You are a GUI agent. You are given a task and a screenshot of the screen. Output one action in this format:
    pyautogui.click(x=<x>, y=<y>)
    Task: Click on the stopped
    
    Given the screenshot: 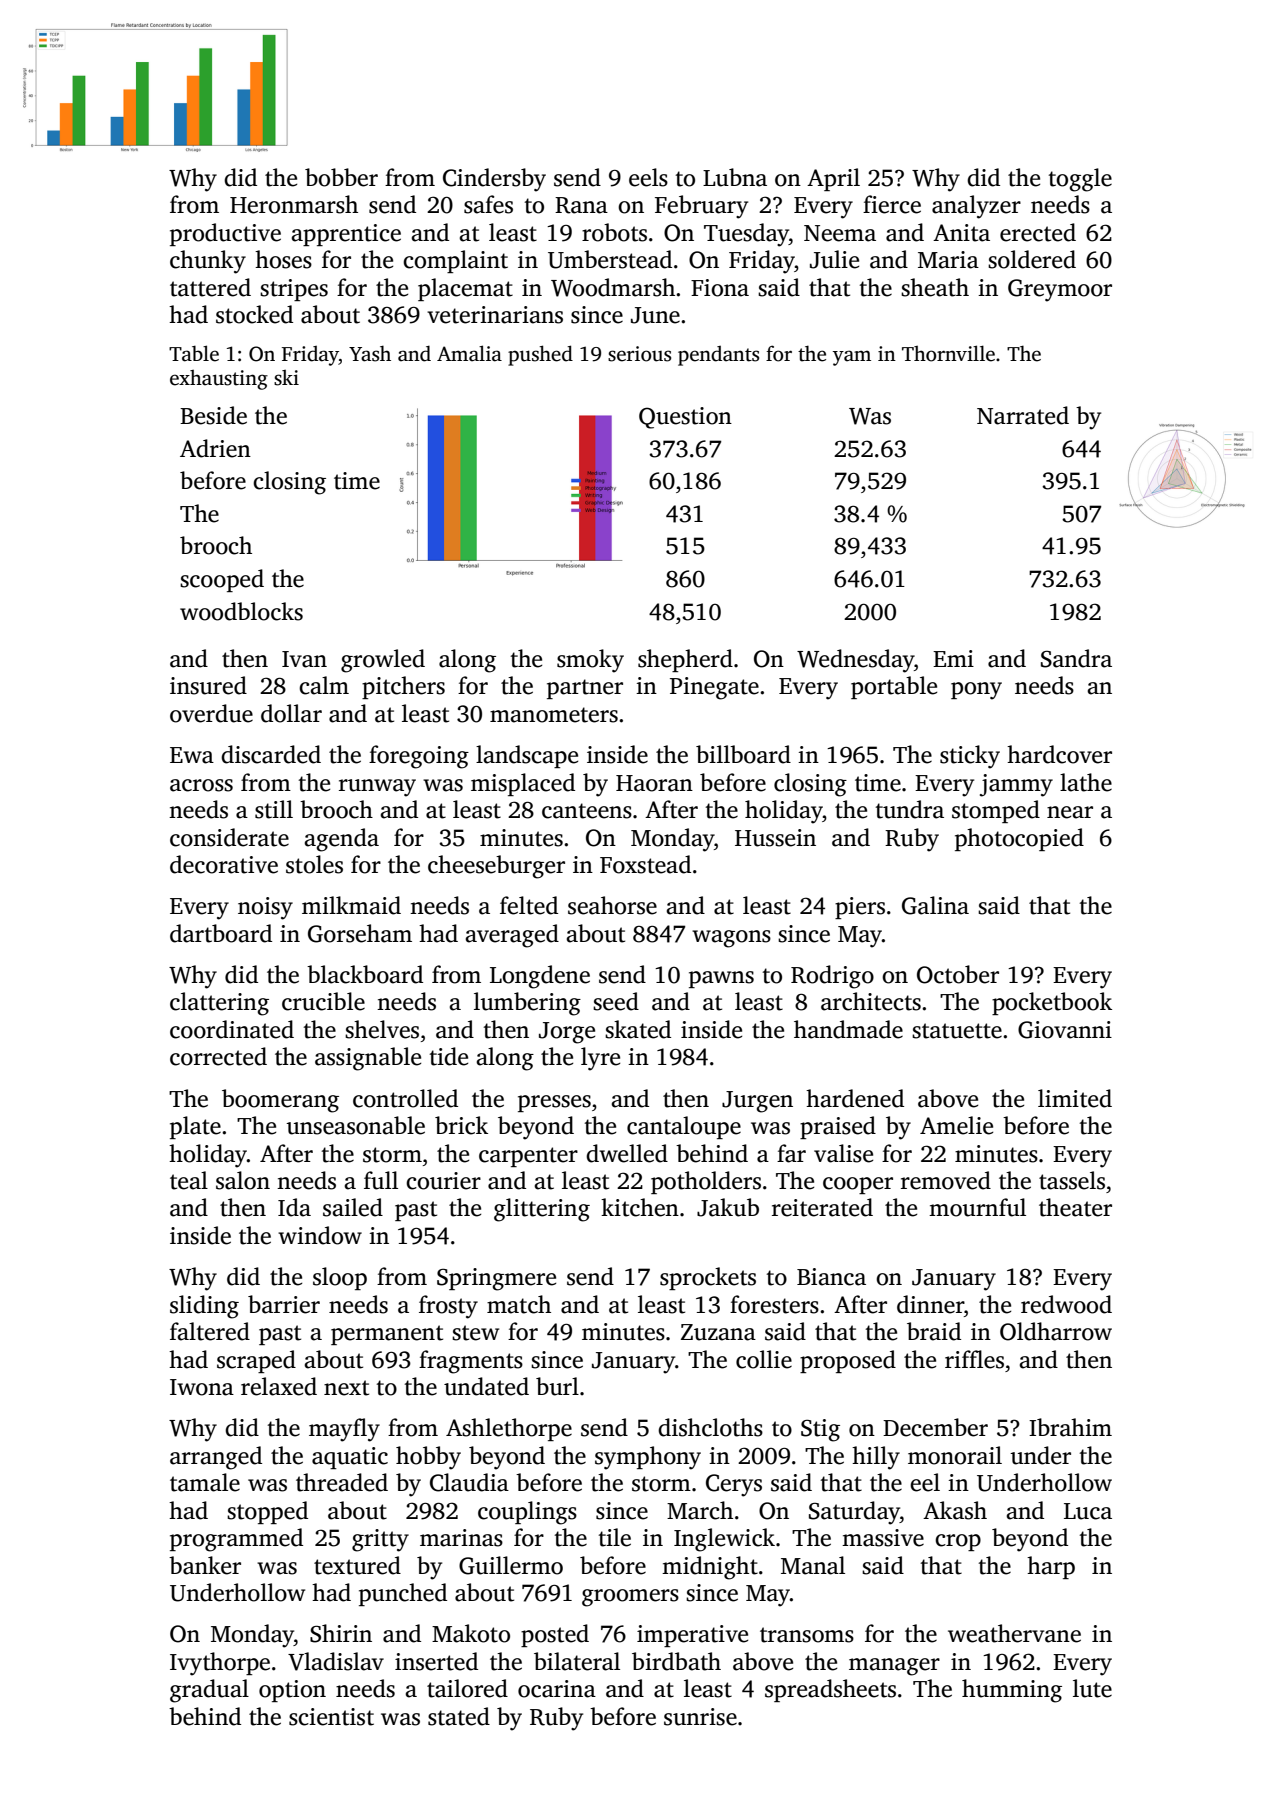 What is the action you would take?
    pyautogui.click(x=267, y=1512)
